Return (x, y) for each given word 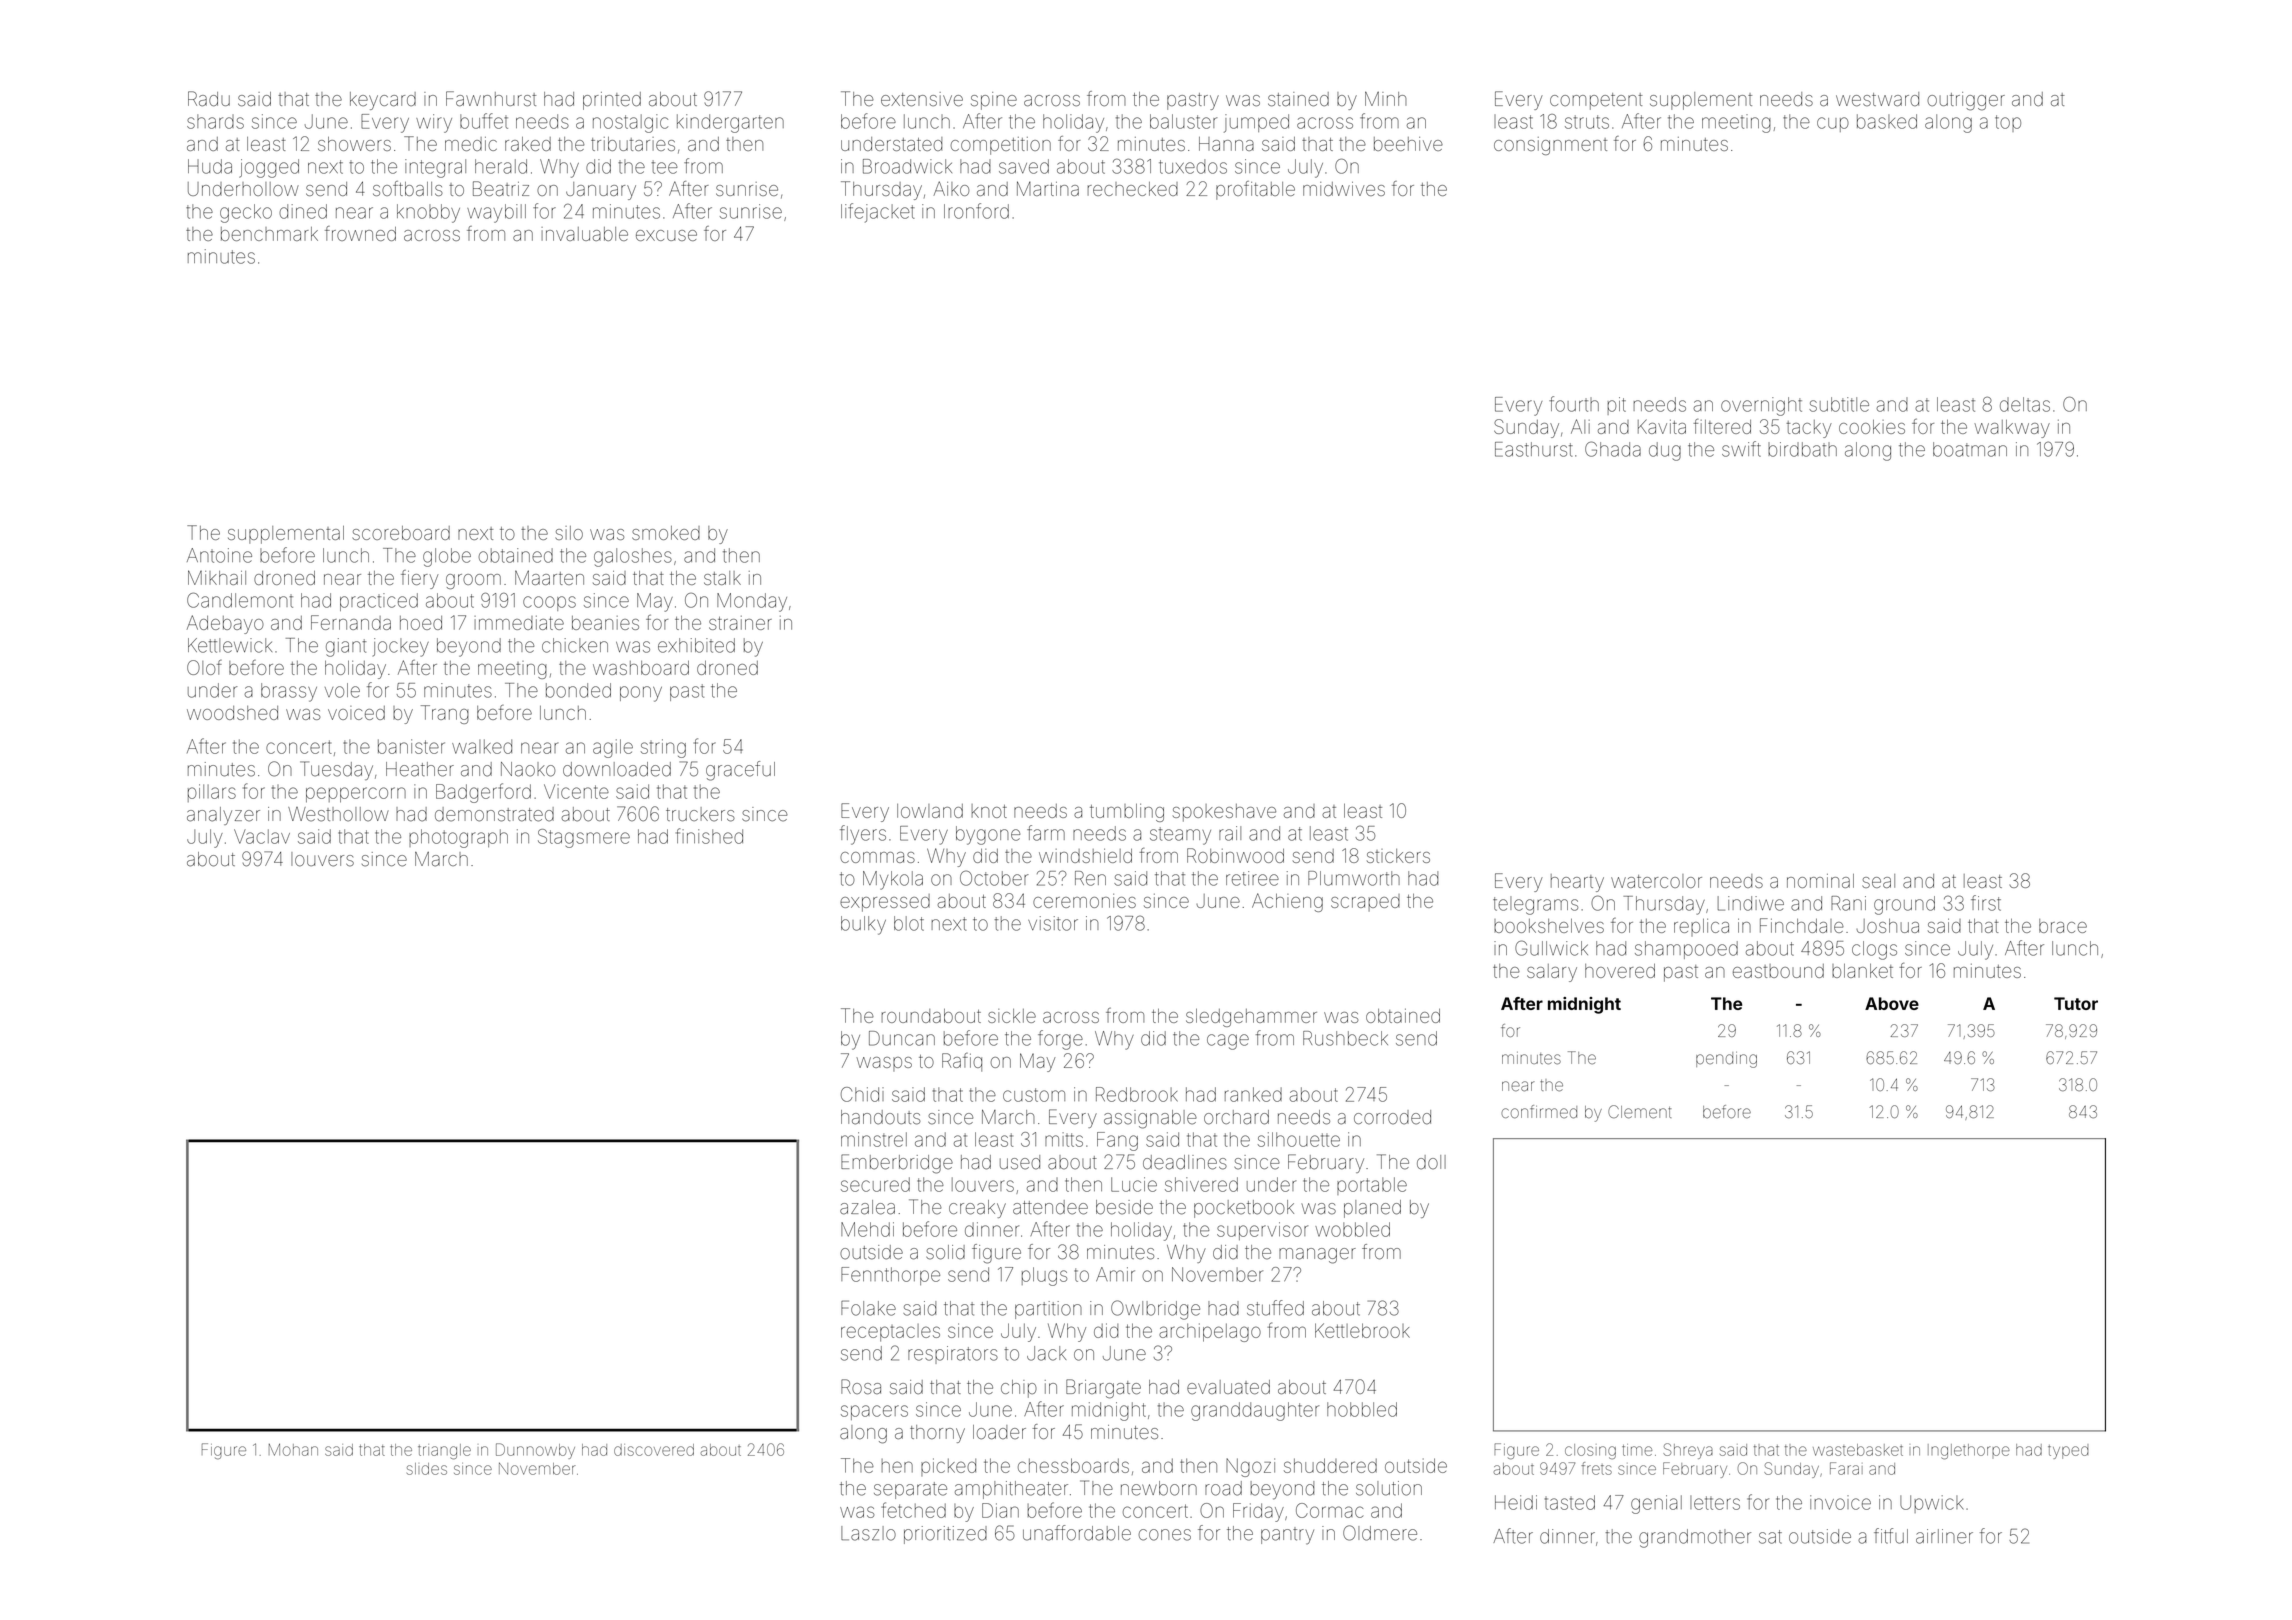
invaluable (584, 234)
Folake (868, 1308)
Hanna (1226, 144)
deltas (2025, 404)
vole (342, 690)
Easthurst (1534, 449)
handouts (881, 1117)
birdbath (1802, 449)
